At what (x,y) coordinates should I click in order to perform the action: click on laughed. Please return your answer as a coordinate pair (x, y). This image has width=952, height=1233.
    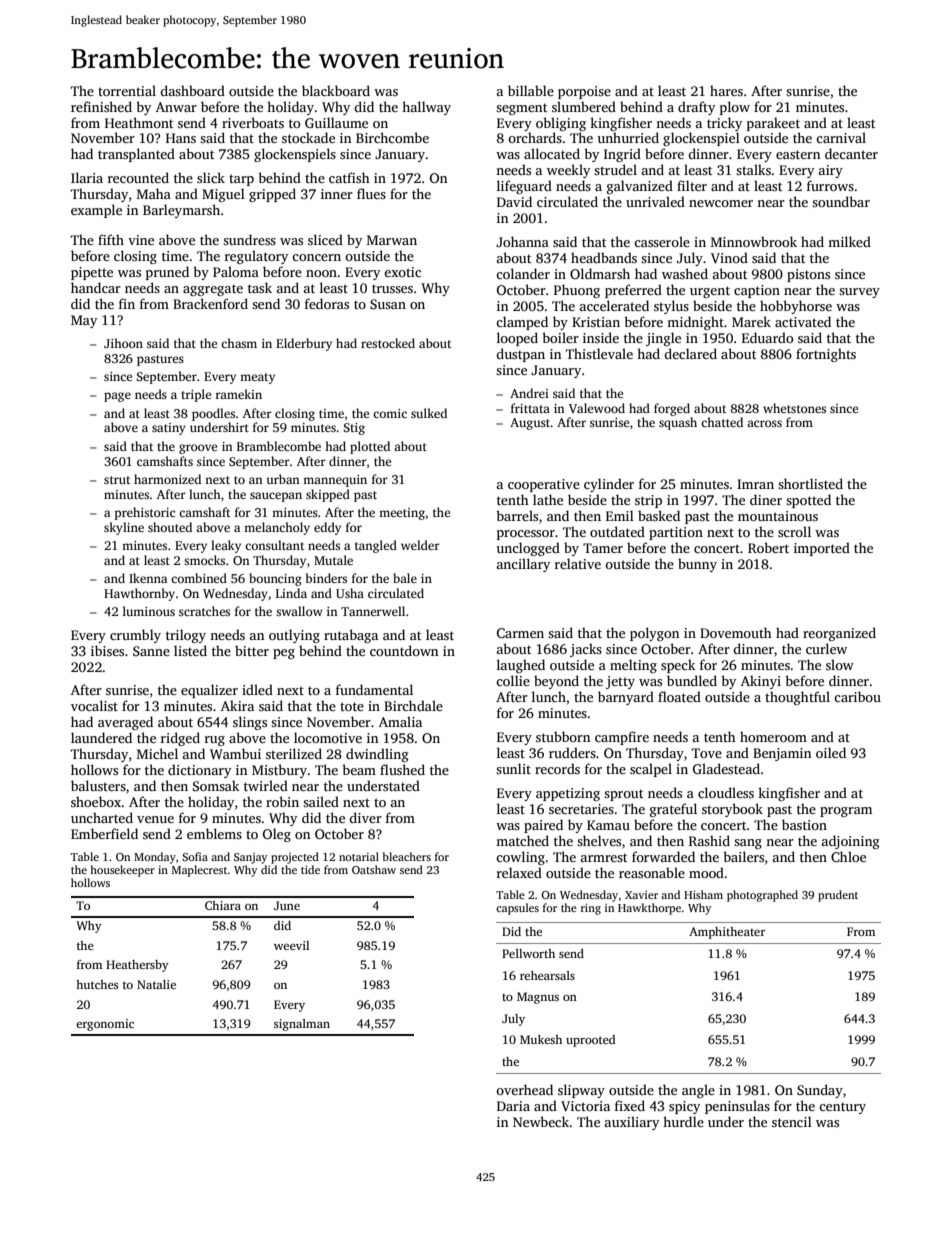
    Looking at the image, I should click on (521, 666).
